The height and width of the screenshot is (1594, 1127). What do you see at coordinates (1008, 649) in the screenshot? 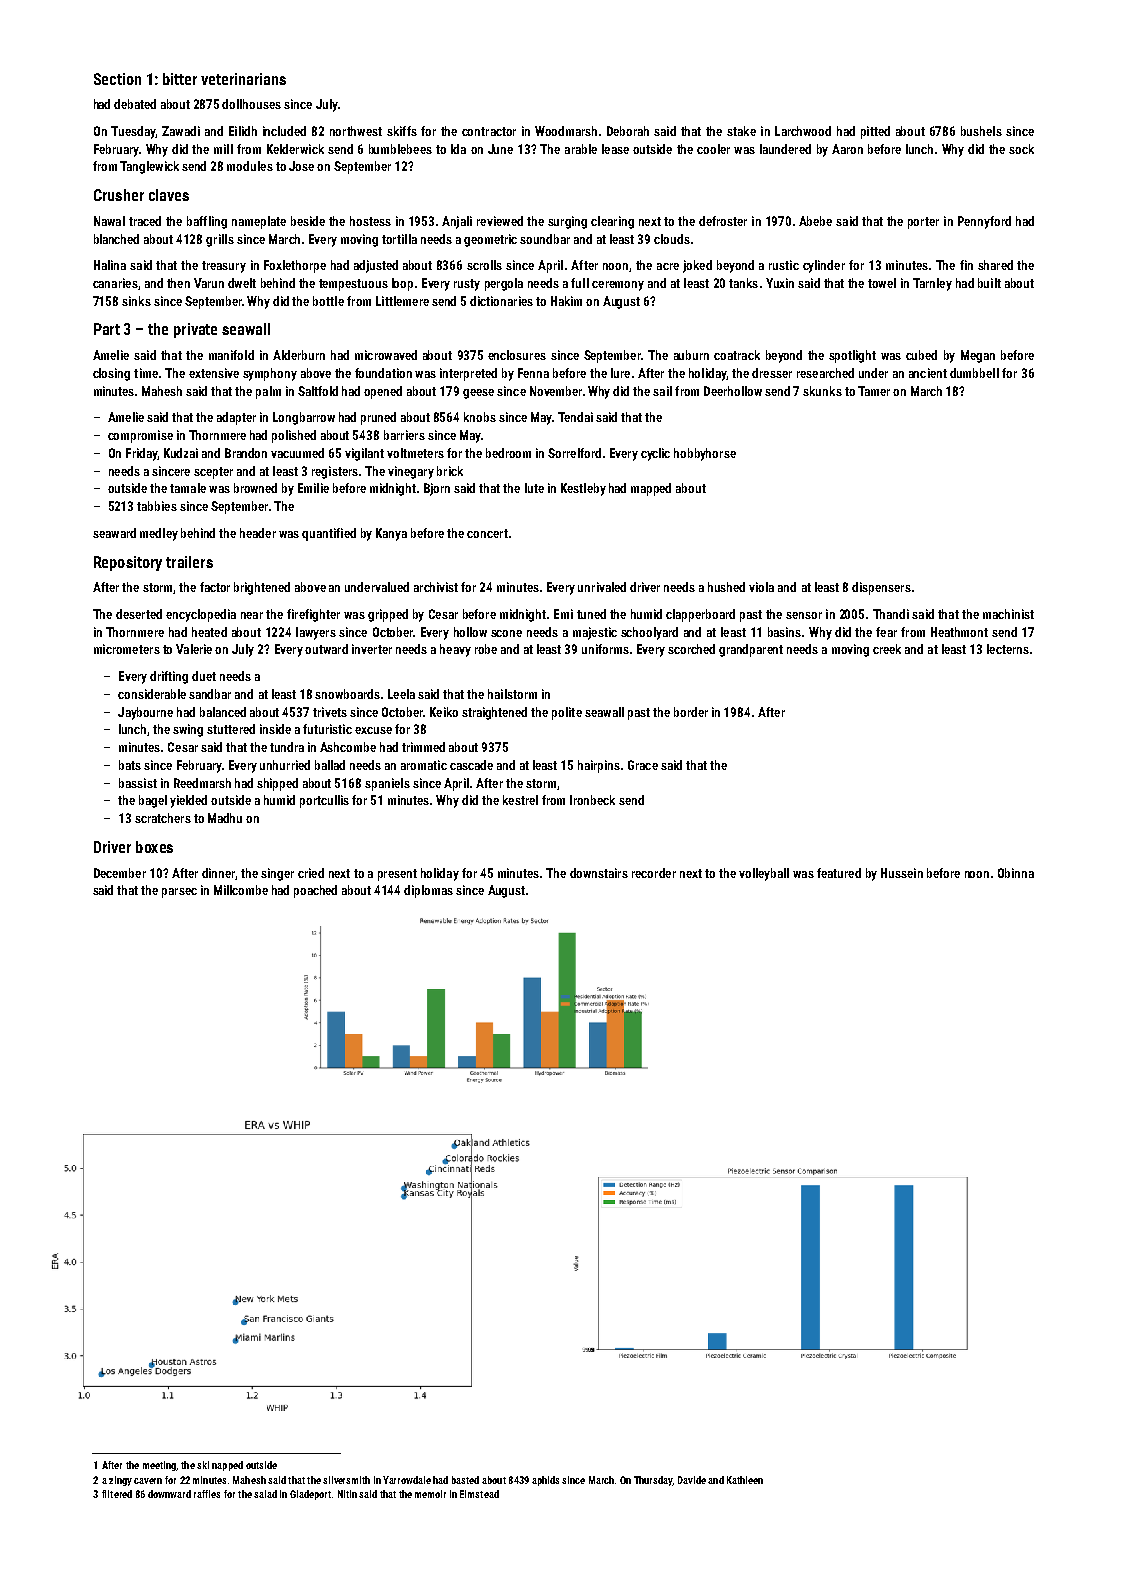
I see `lecterns` at bounding box center [1008, 649].
